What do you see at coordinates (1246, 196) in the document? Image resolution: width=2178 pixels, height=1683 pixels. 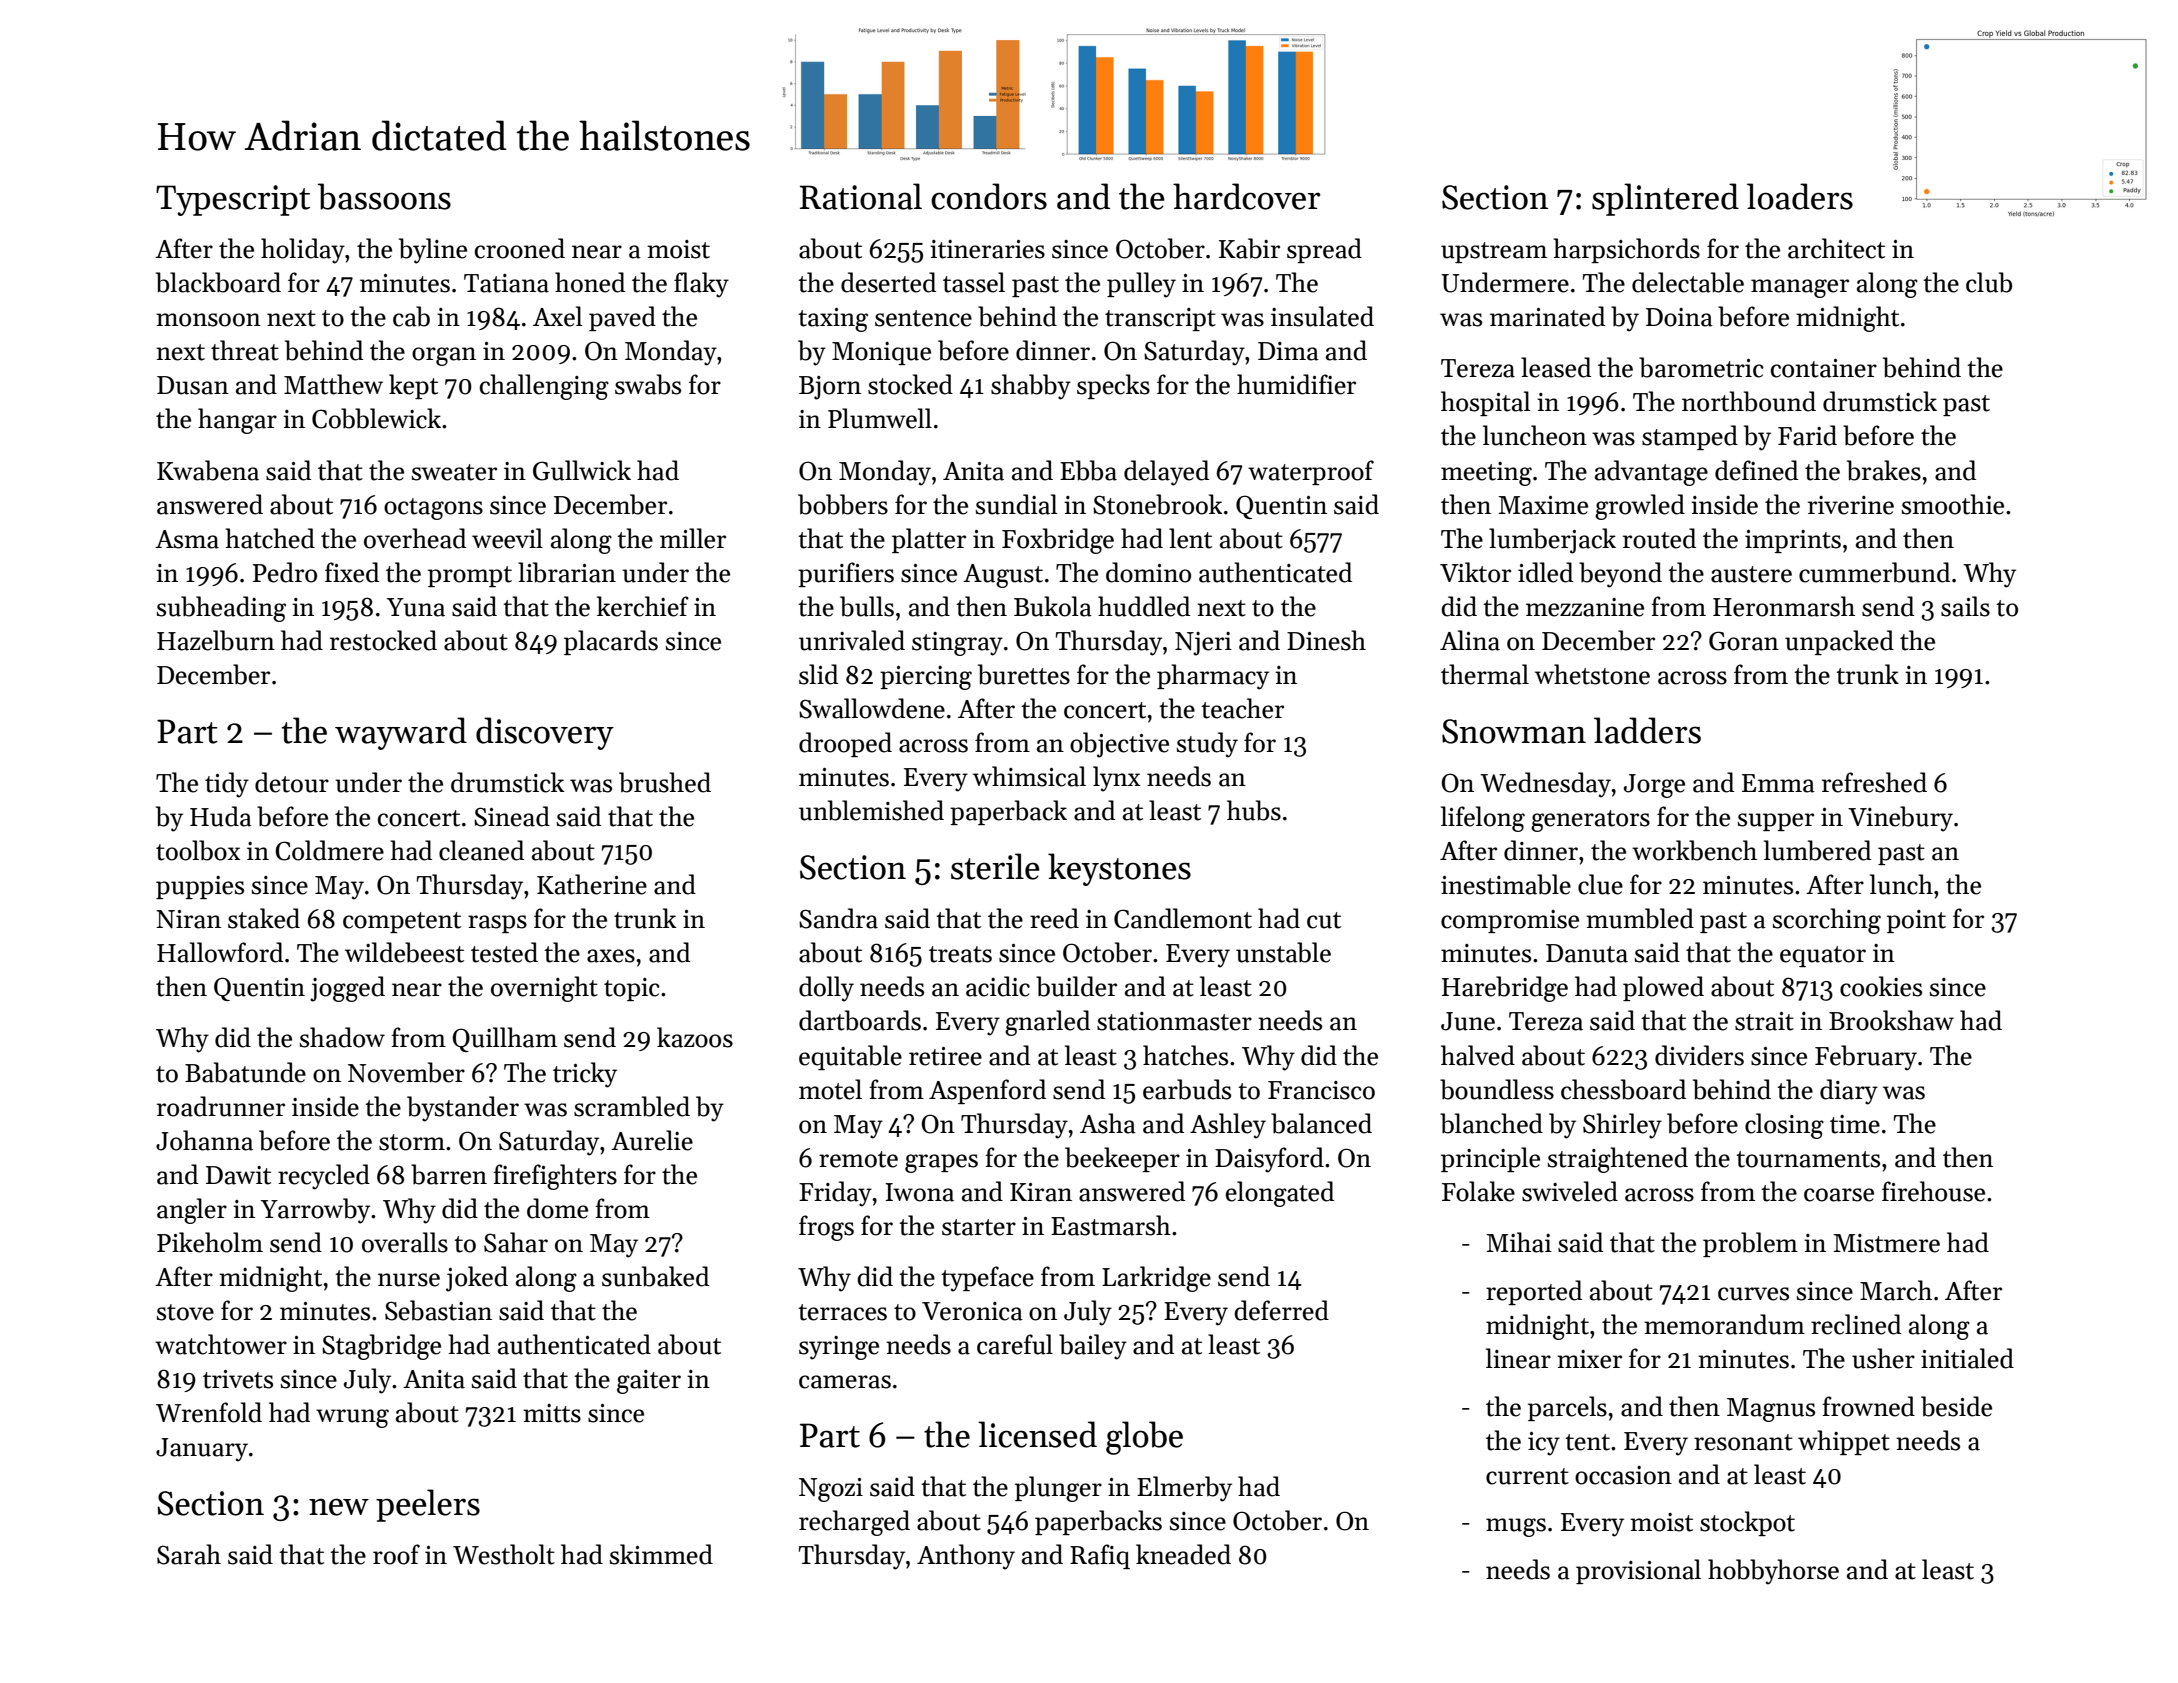 I see `hardcover` at bounding box center [1246, 196].
